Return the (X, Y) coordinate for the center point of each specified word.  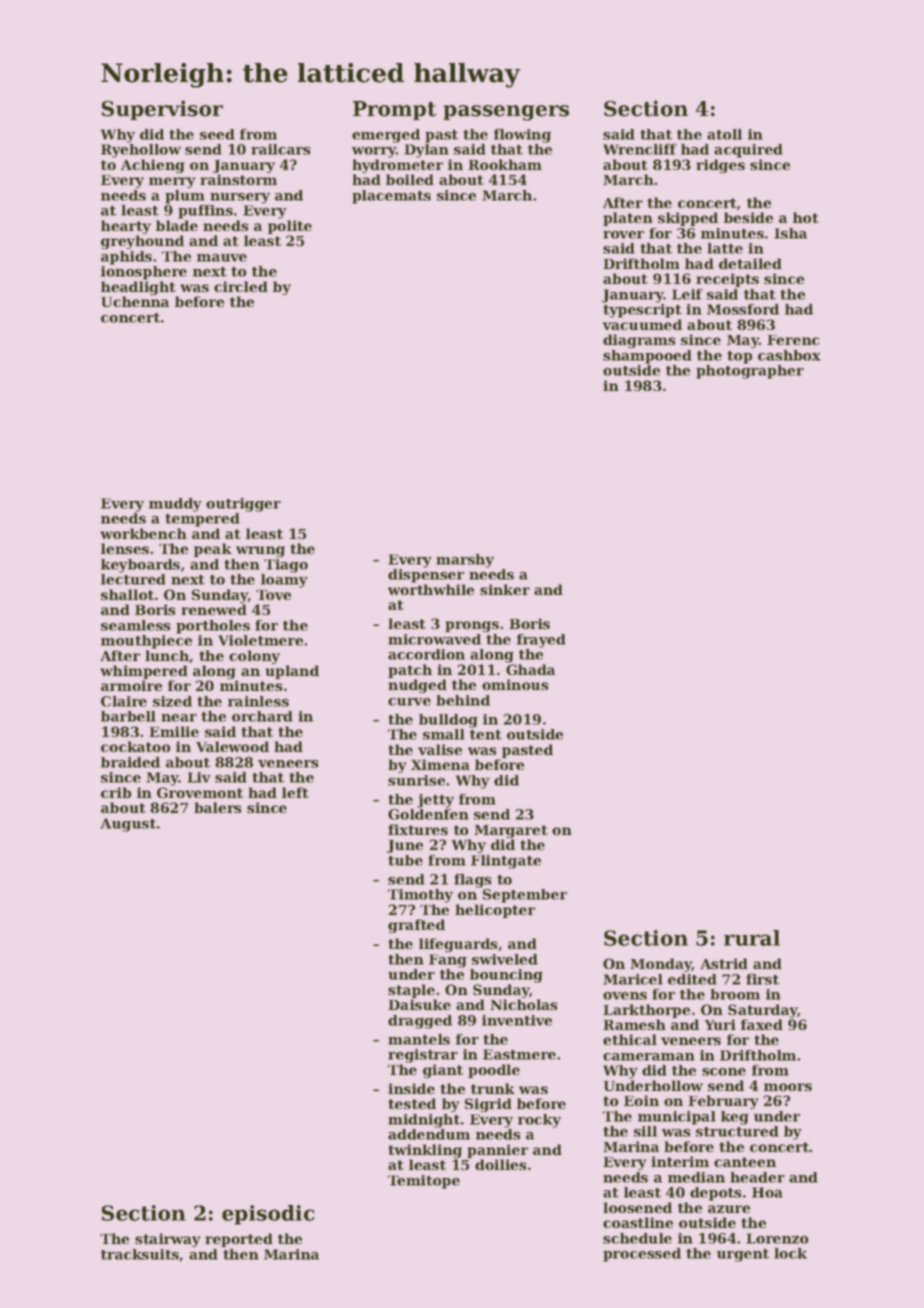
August (128, 825)
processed (642, 1255)
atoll (724, 134)
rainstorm (238, 179)
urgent (743, 1255)
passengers (506, 113)
